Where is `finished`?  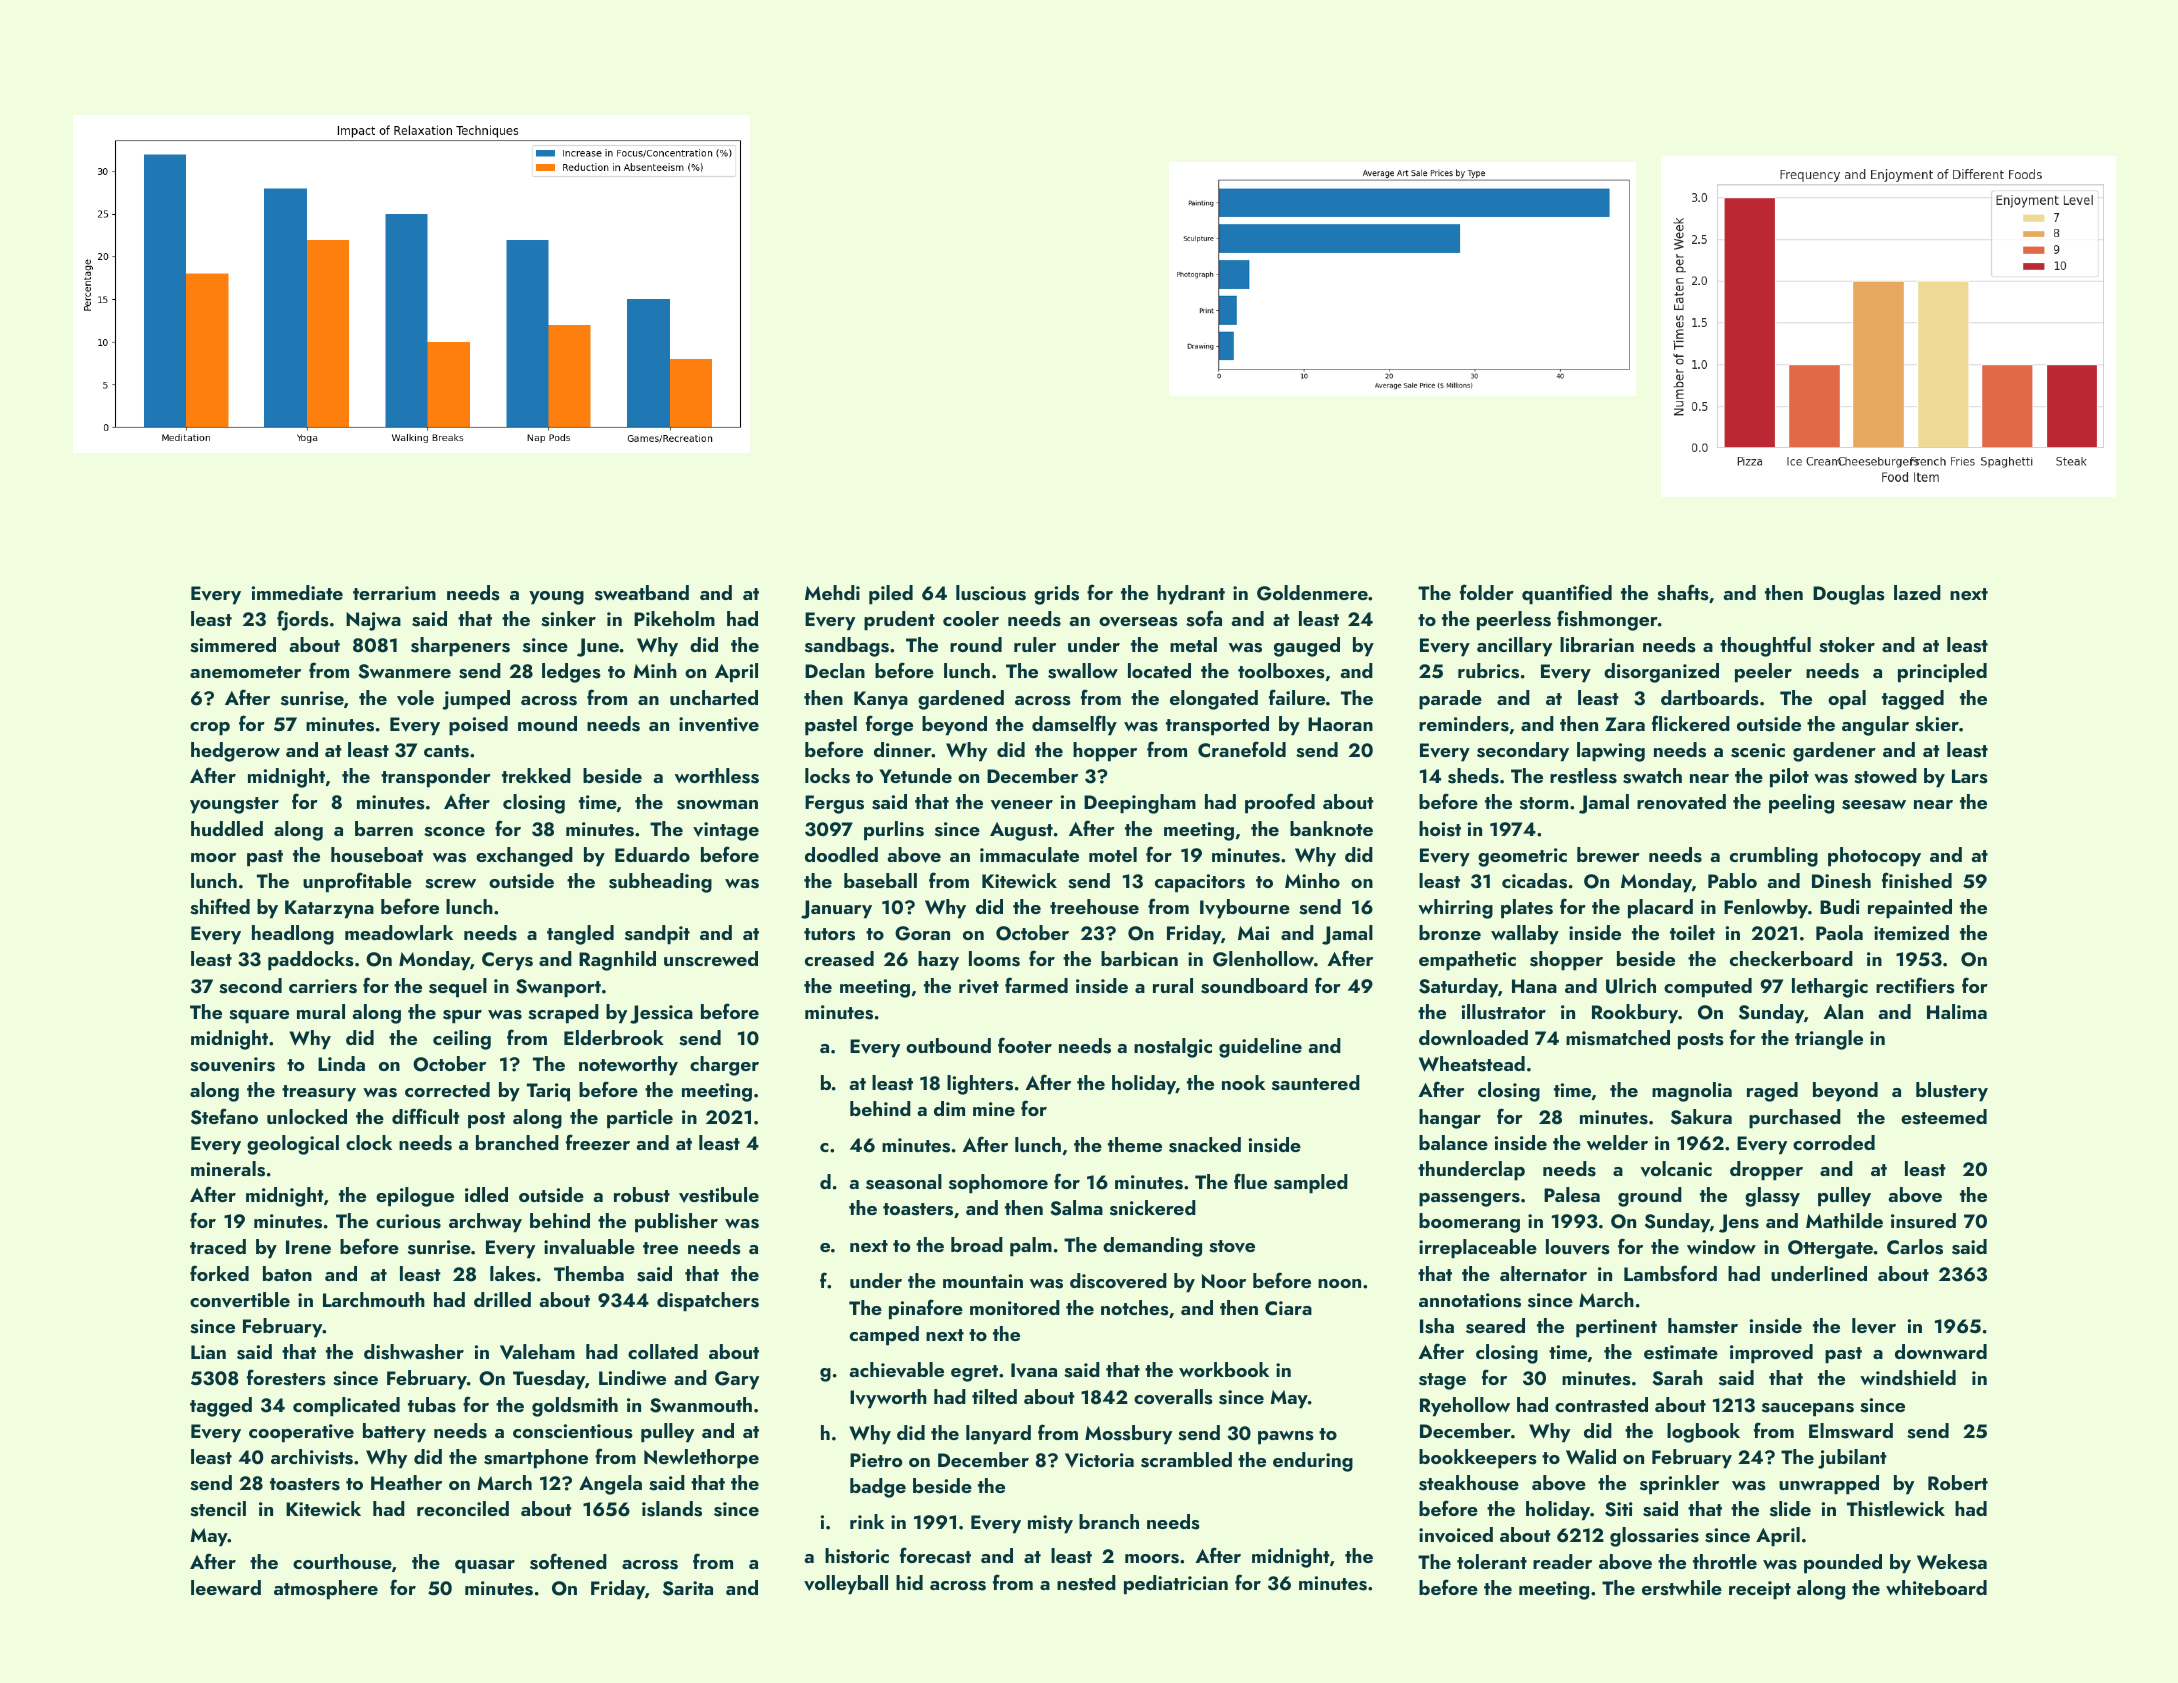
finished is located at coordinates (1917, 880).
